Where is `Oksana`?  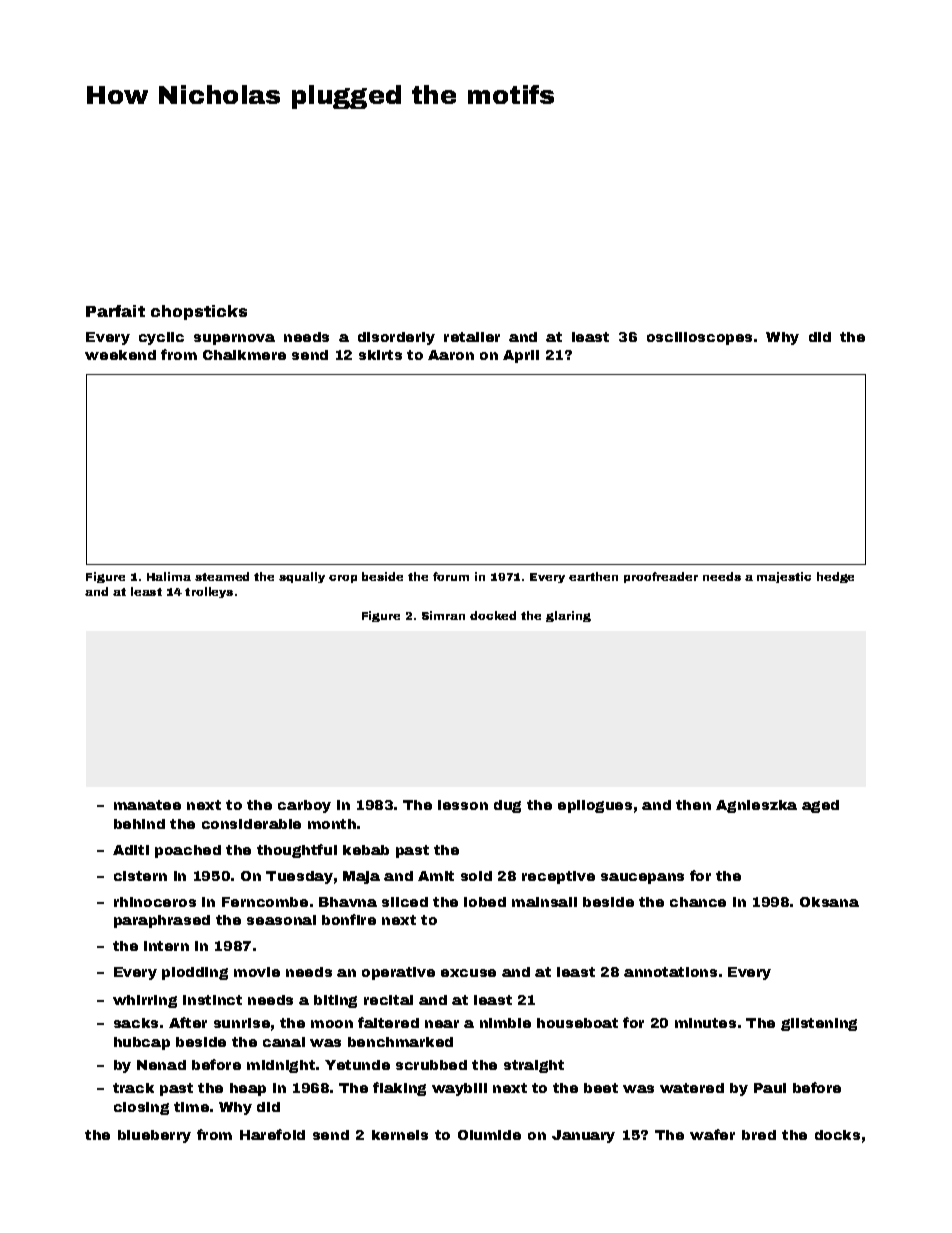 Oksana is located at coordinates (829, 902).
